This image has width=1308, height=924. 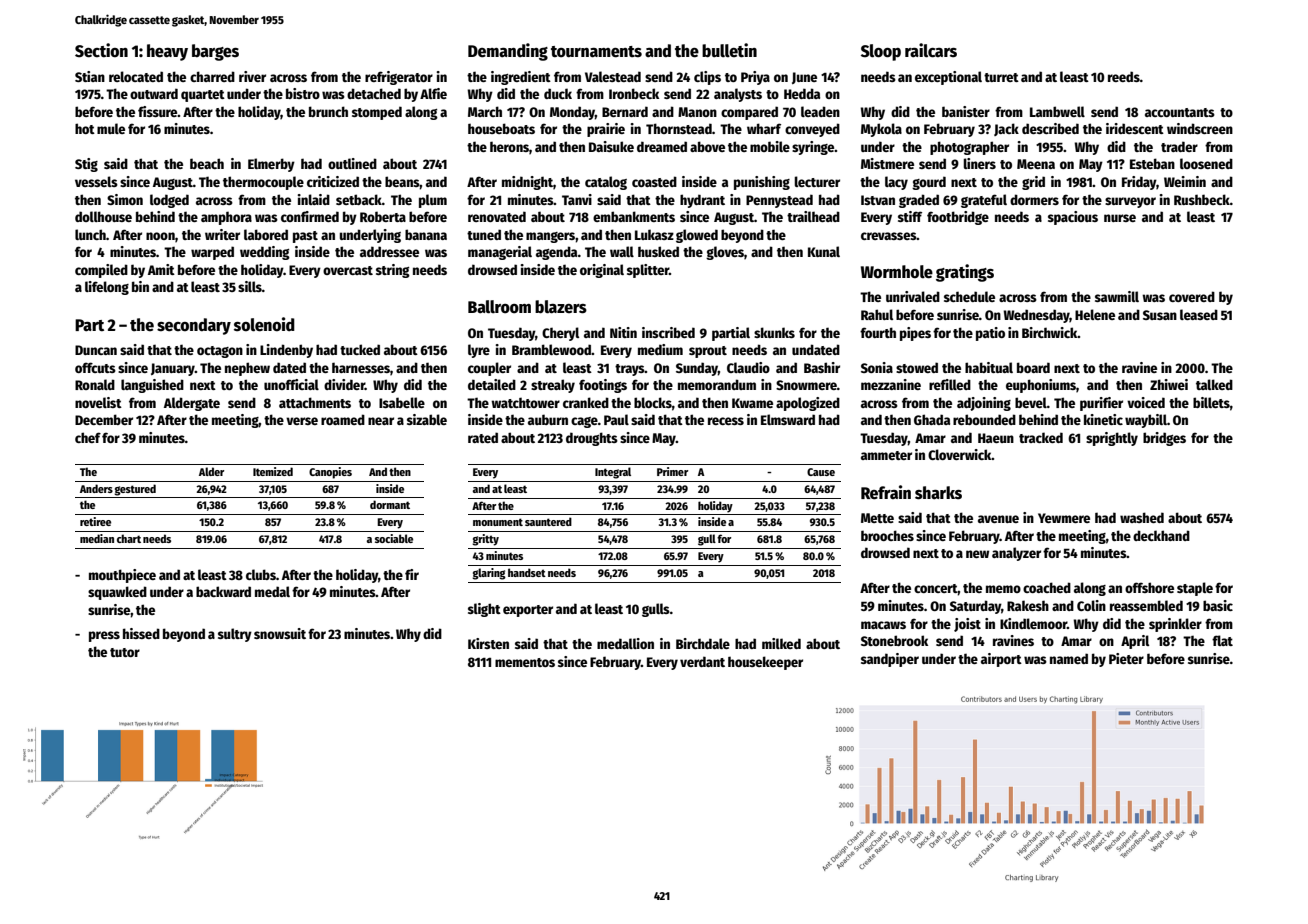 I want to click on reeds, so click(x=1124, y=76).
